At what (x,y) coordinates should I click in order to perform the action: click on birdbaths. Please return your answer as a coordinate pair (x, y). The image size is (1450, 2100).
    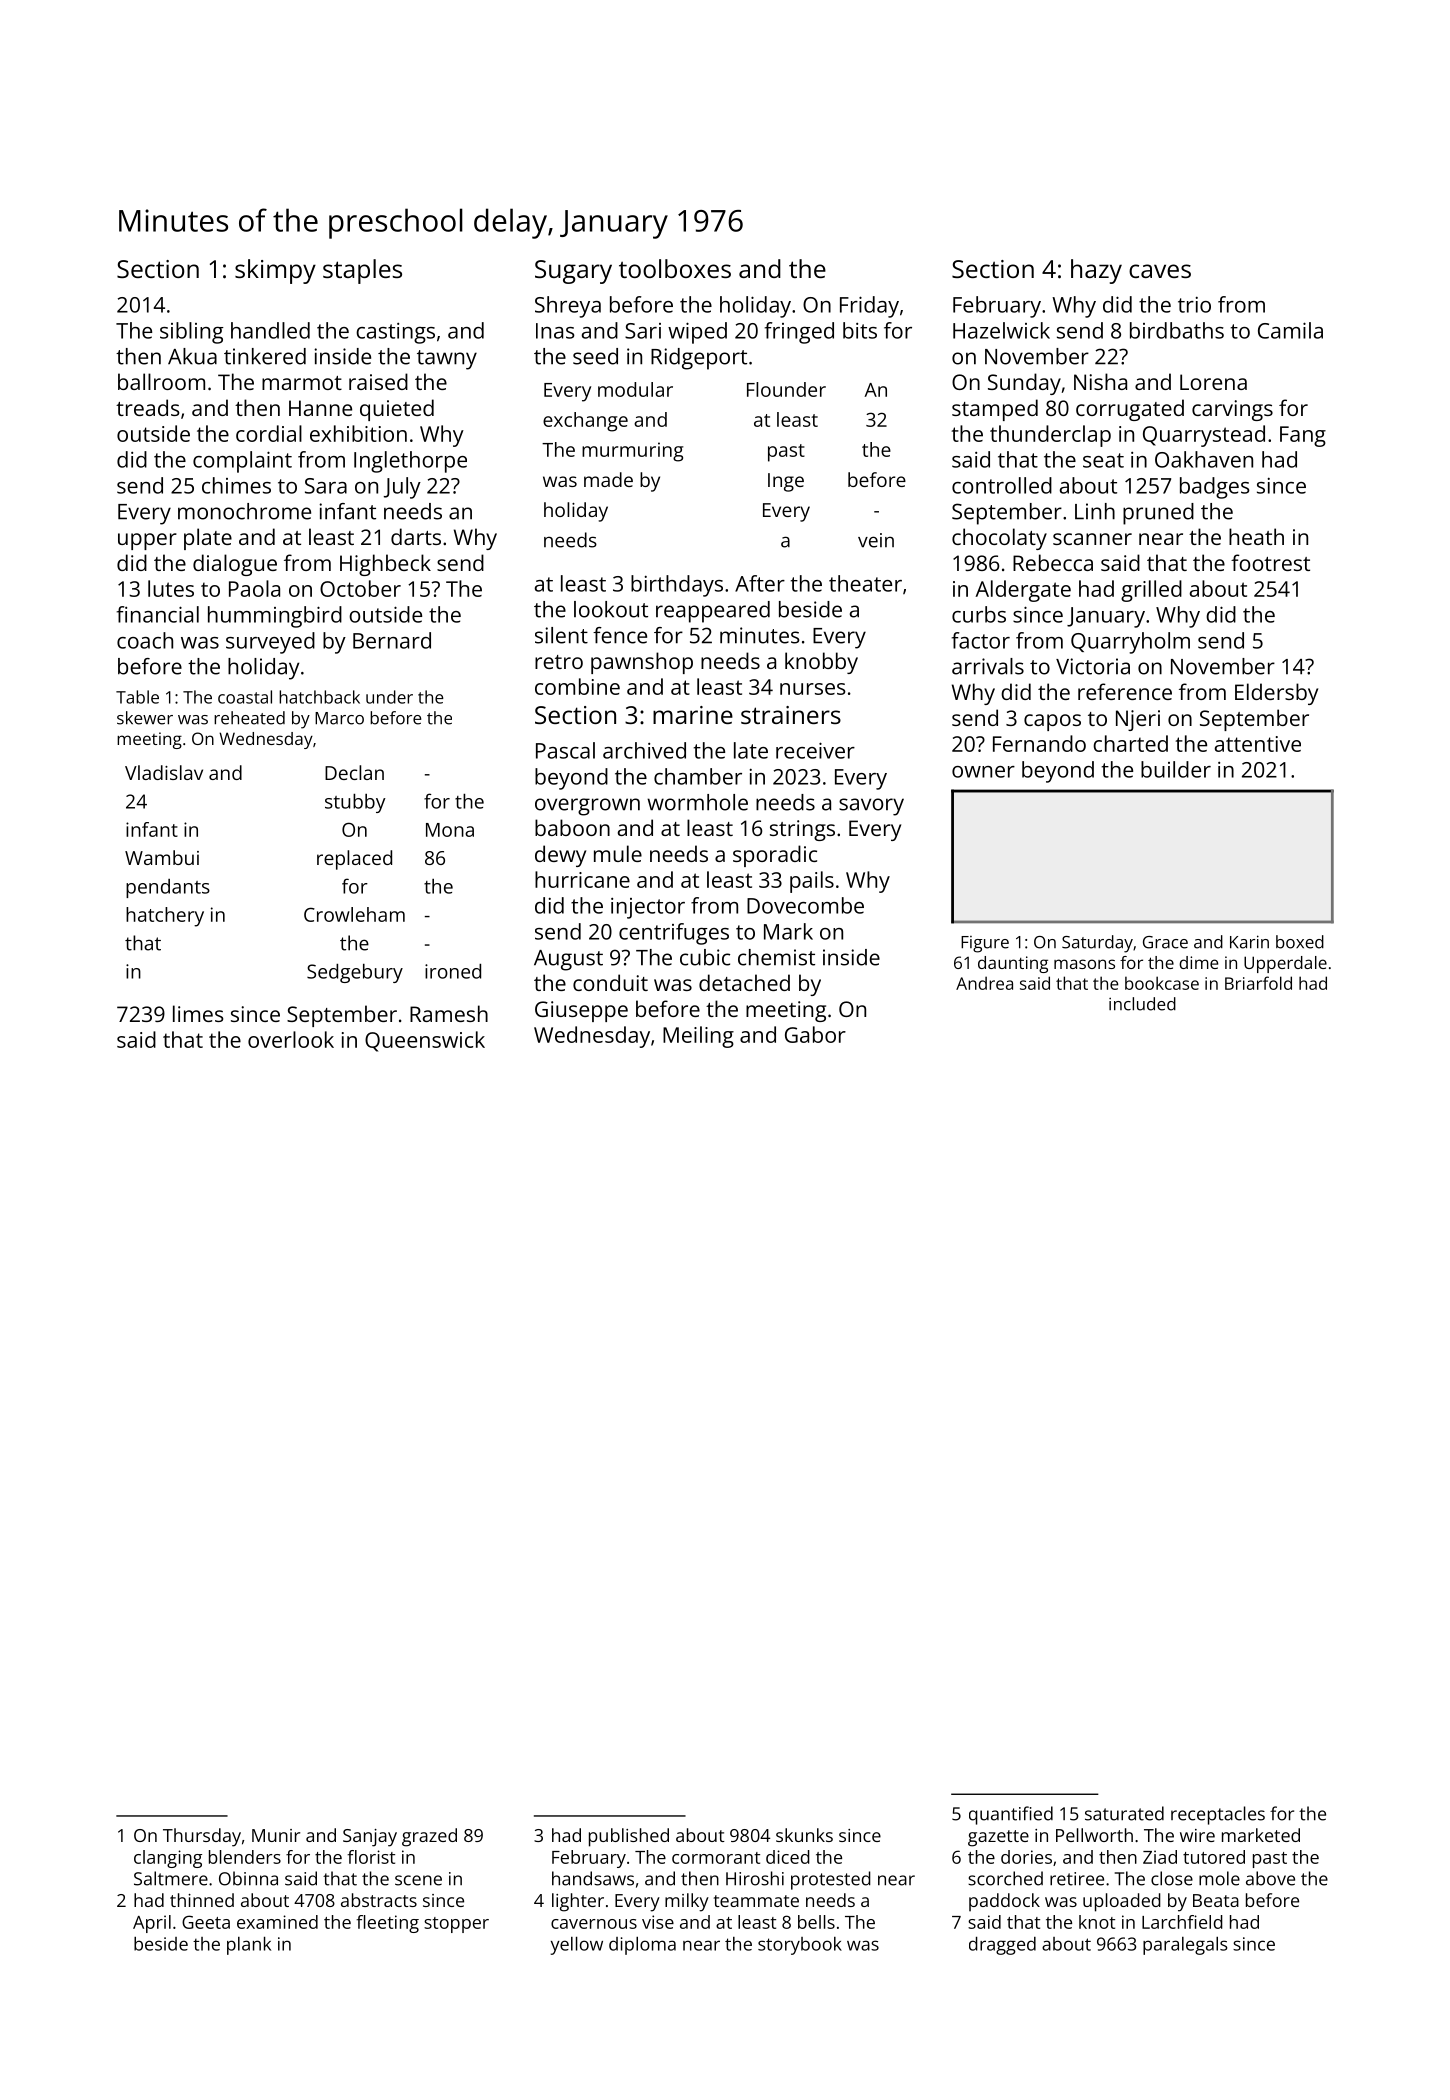
    Looking at the image, I should click on (1177, 330).
